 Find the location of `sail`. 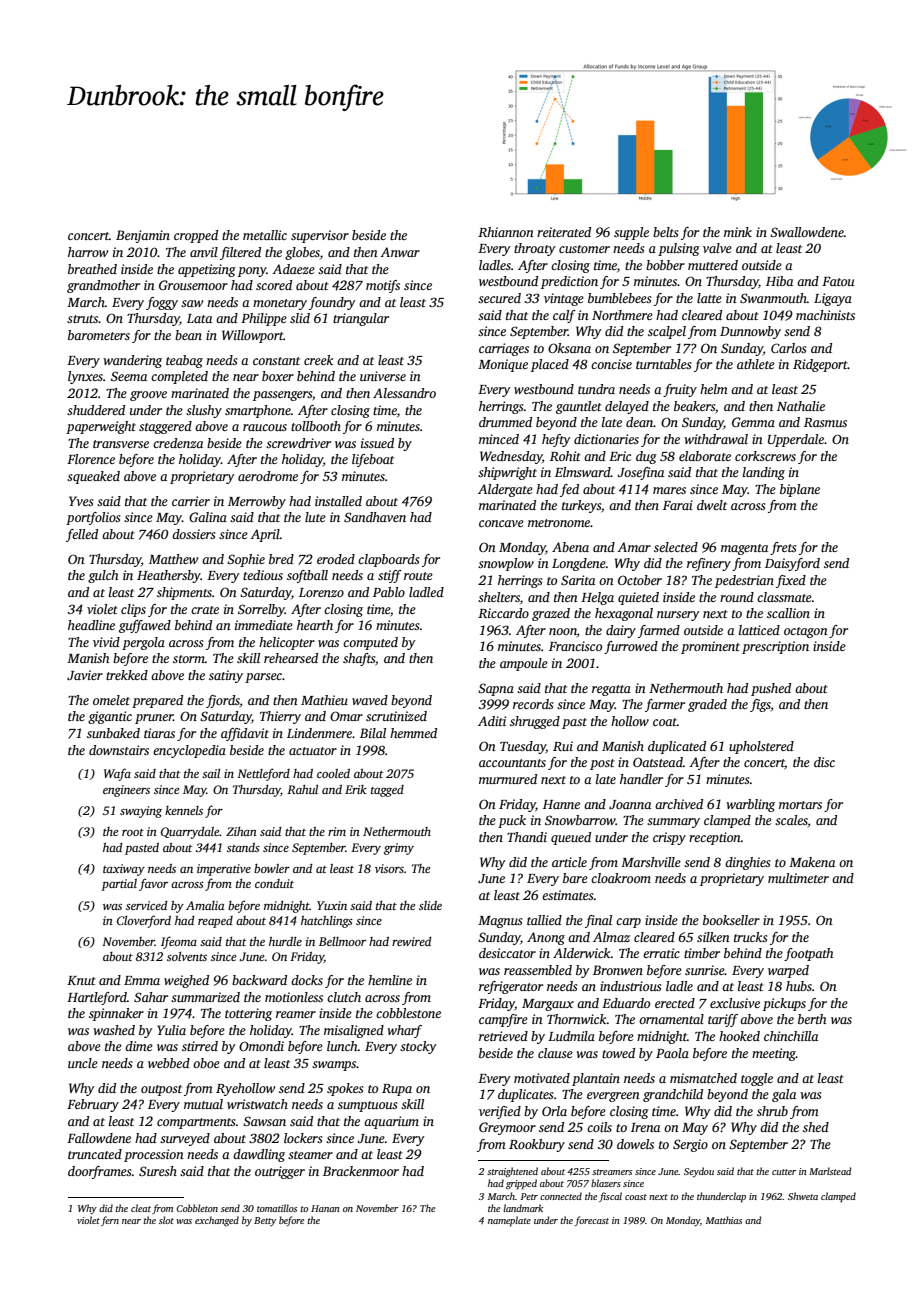

sail is located at coordinates (211, 773).
